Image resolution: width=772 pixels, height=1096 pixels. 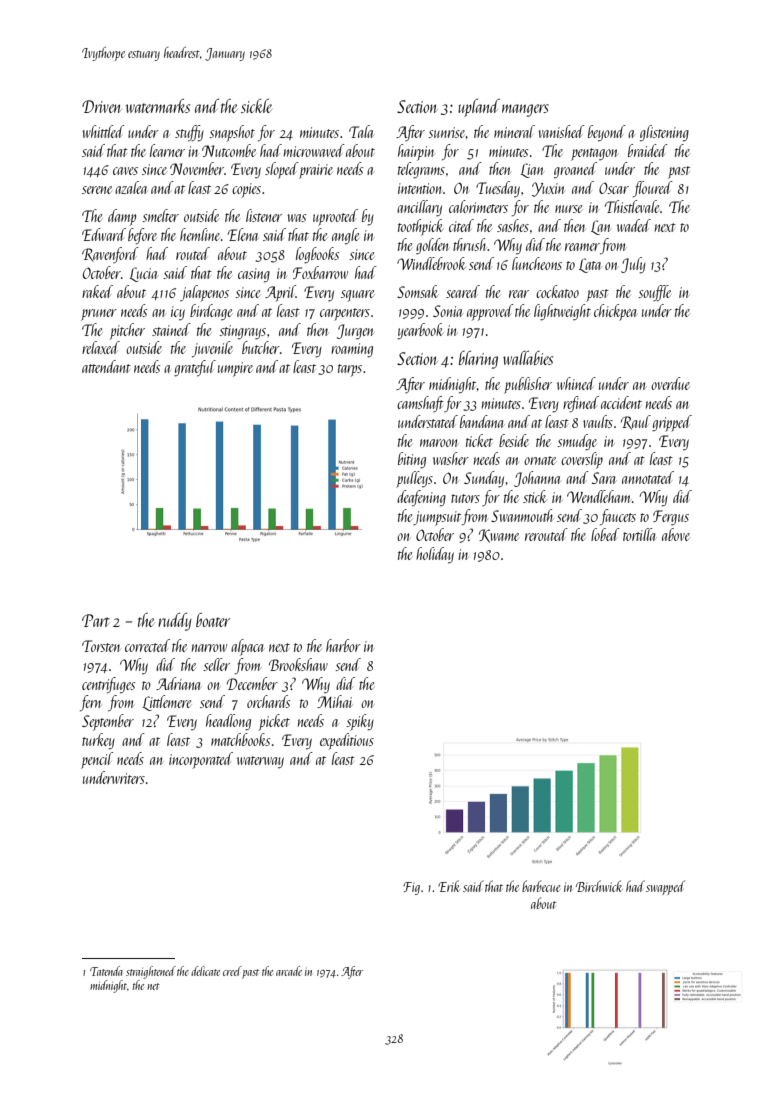 What do you see at coordinates (106, 971) in the screenshot?
I see `Tatenda` at bounding box center [106, 971].
